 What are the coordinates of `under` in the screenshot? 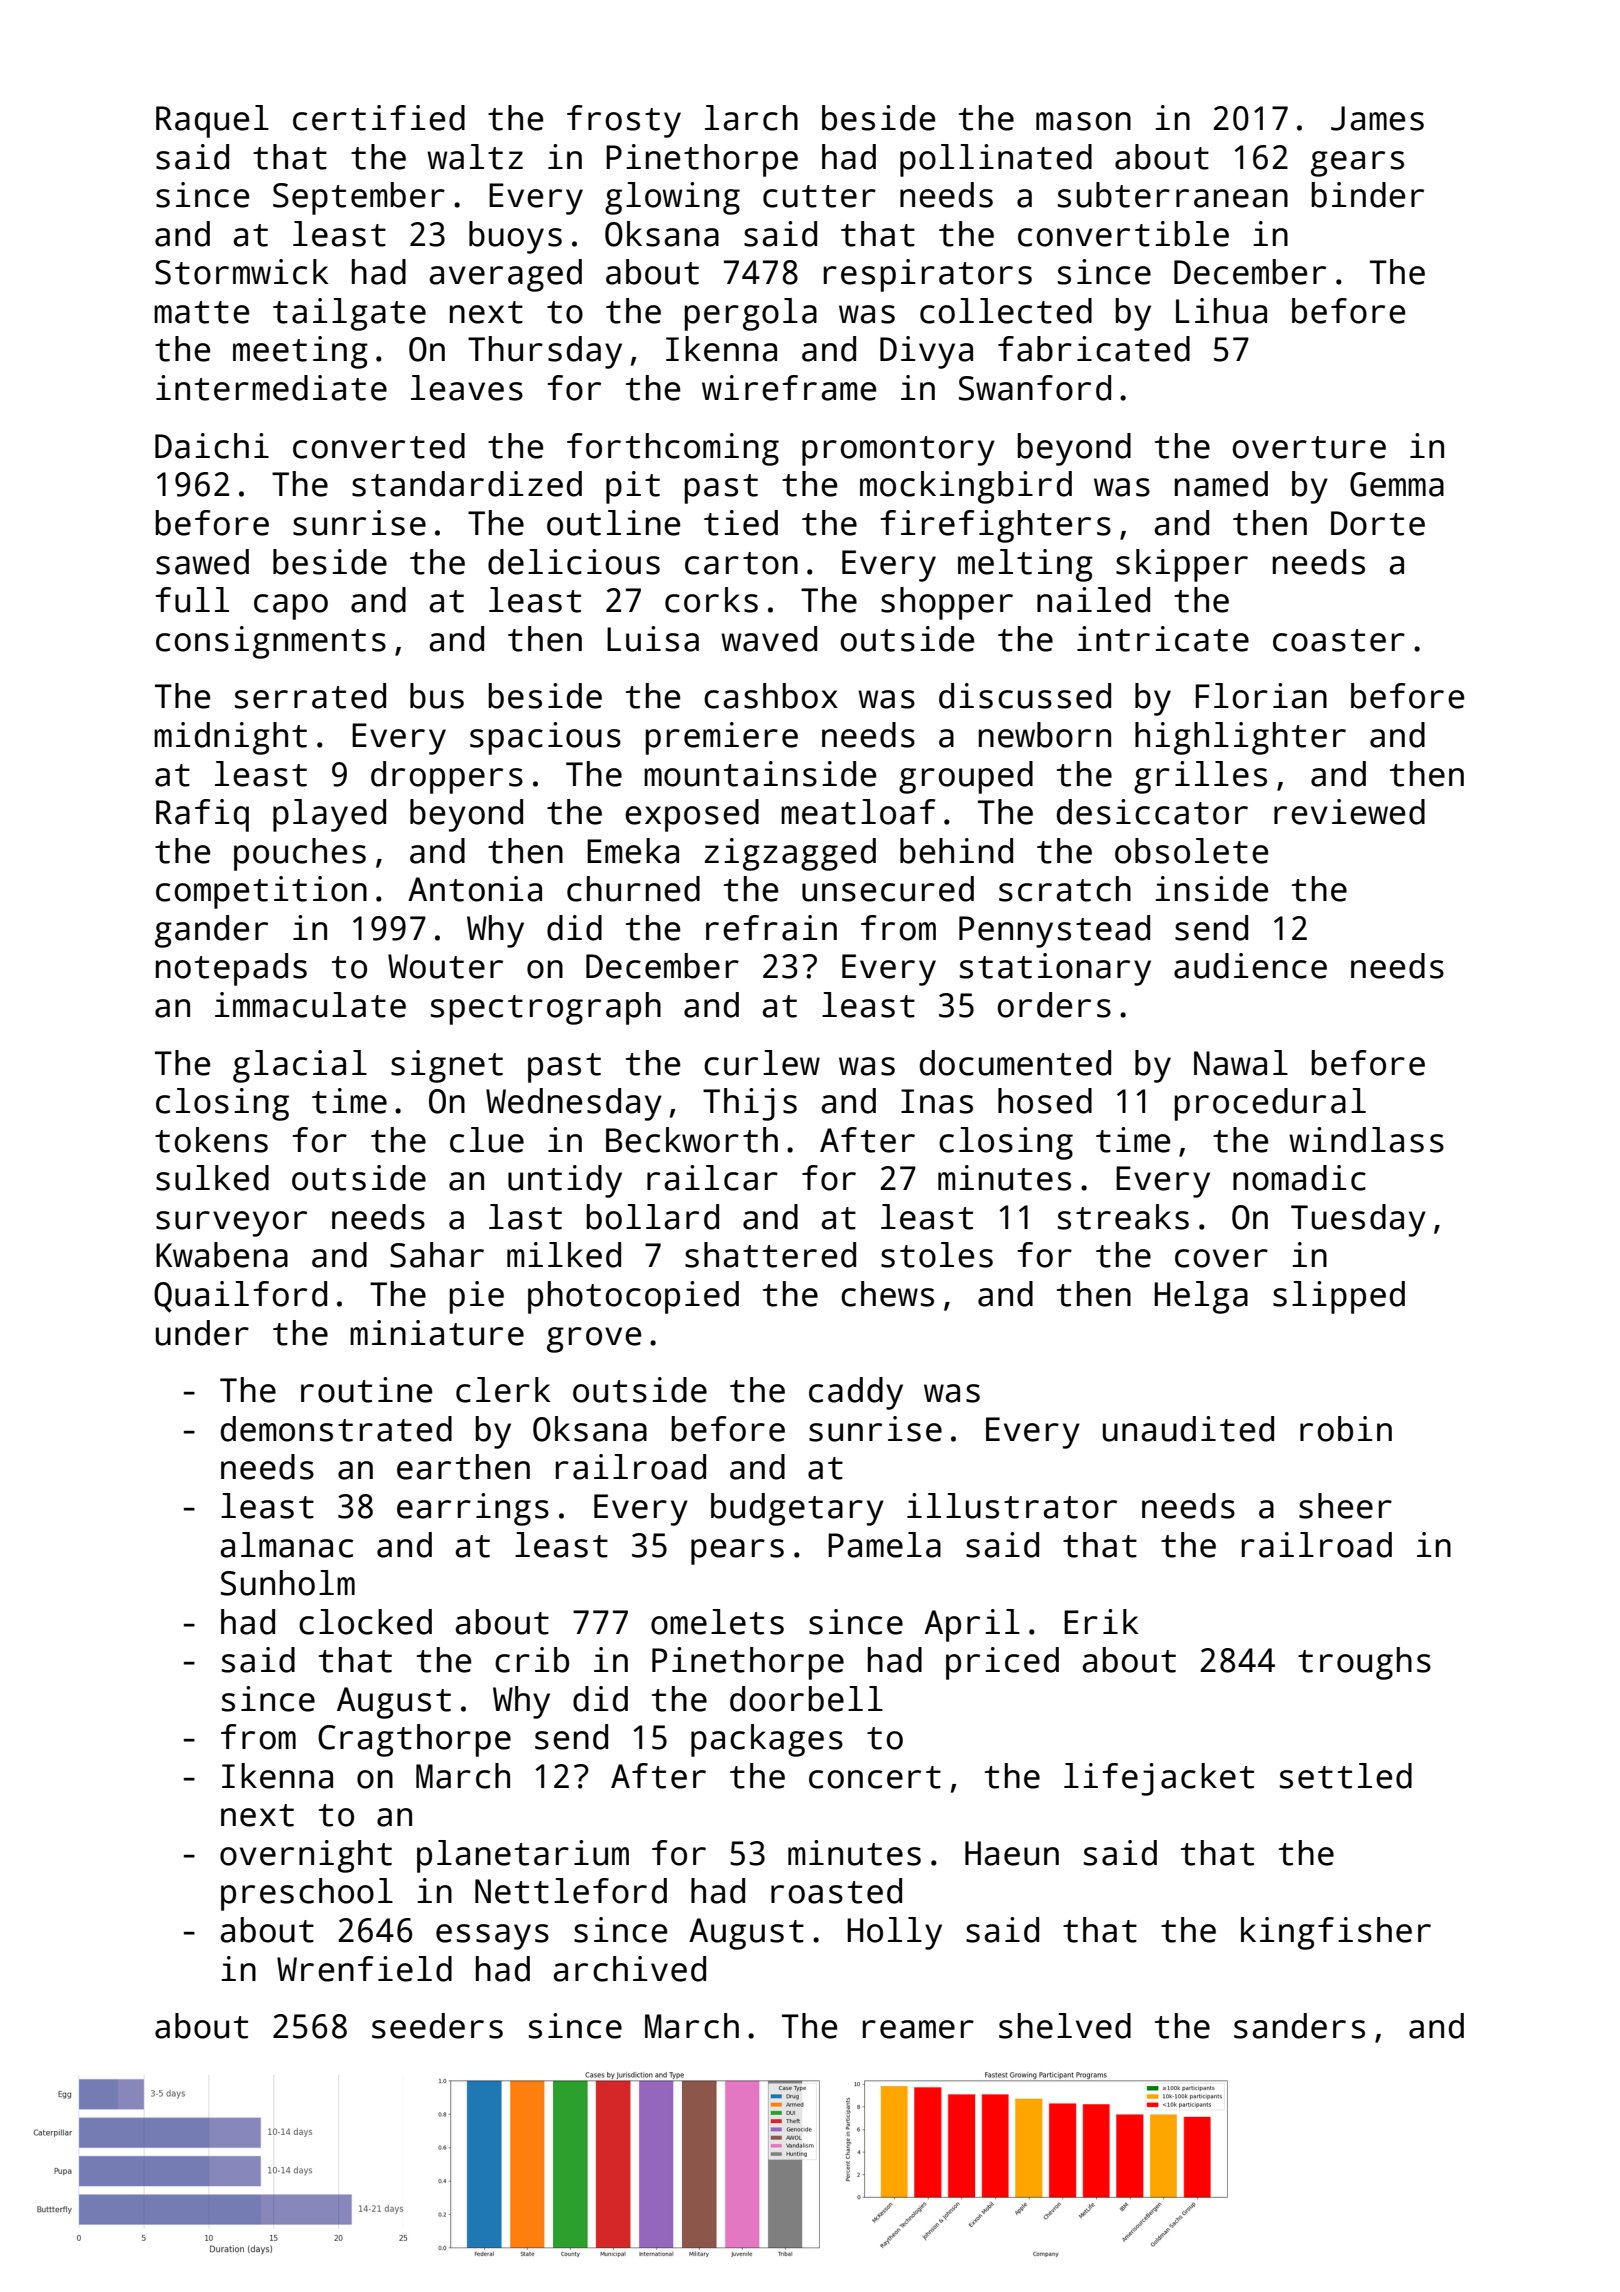 It's located at (202, 1333).
